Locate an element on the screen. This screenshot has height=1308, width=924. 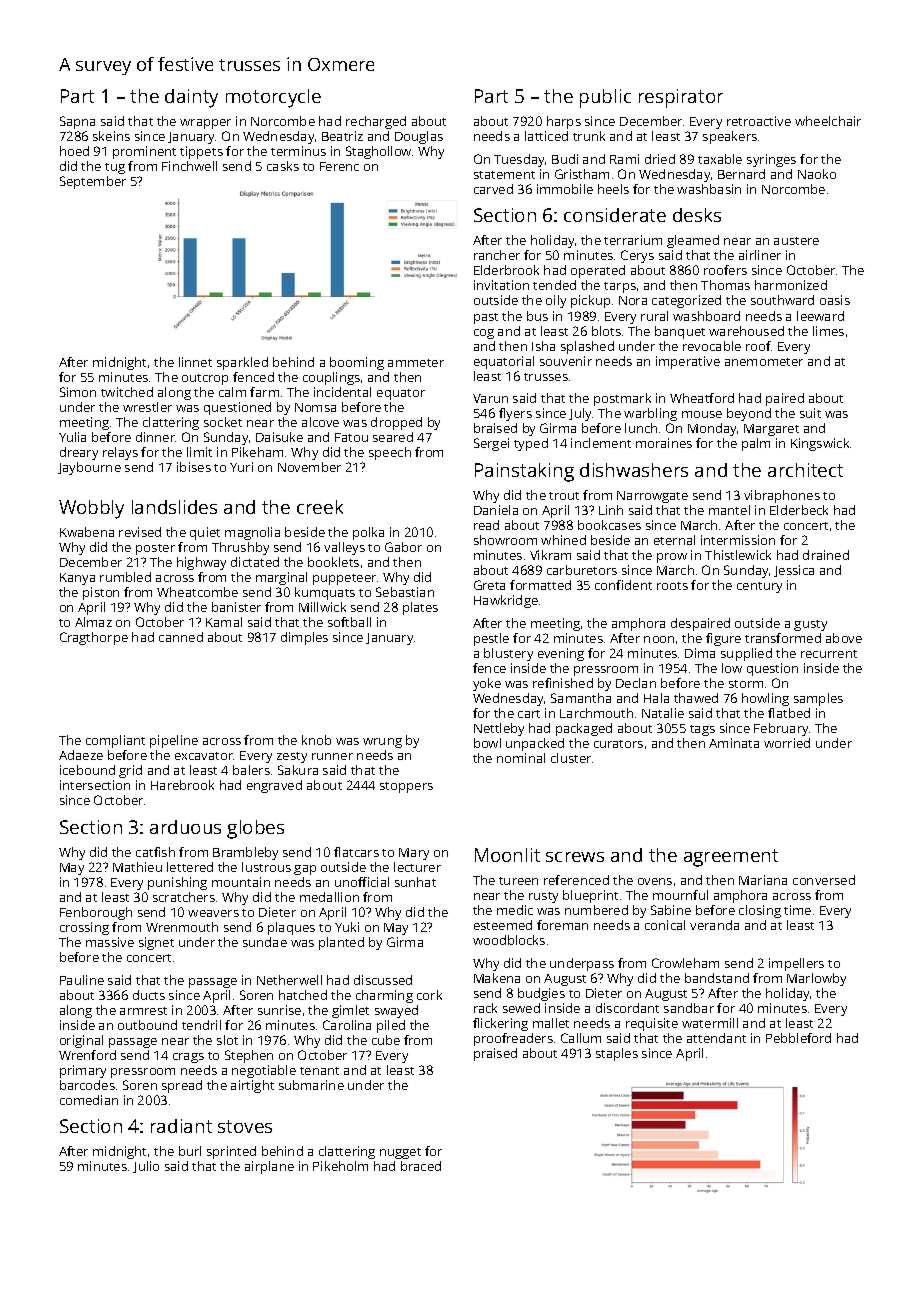
noon is located at coordinates (659, 639).
